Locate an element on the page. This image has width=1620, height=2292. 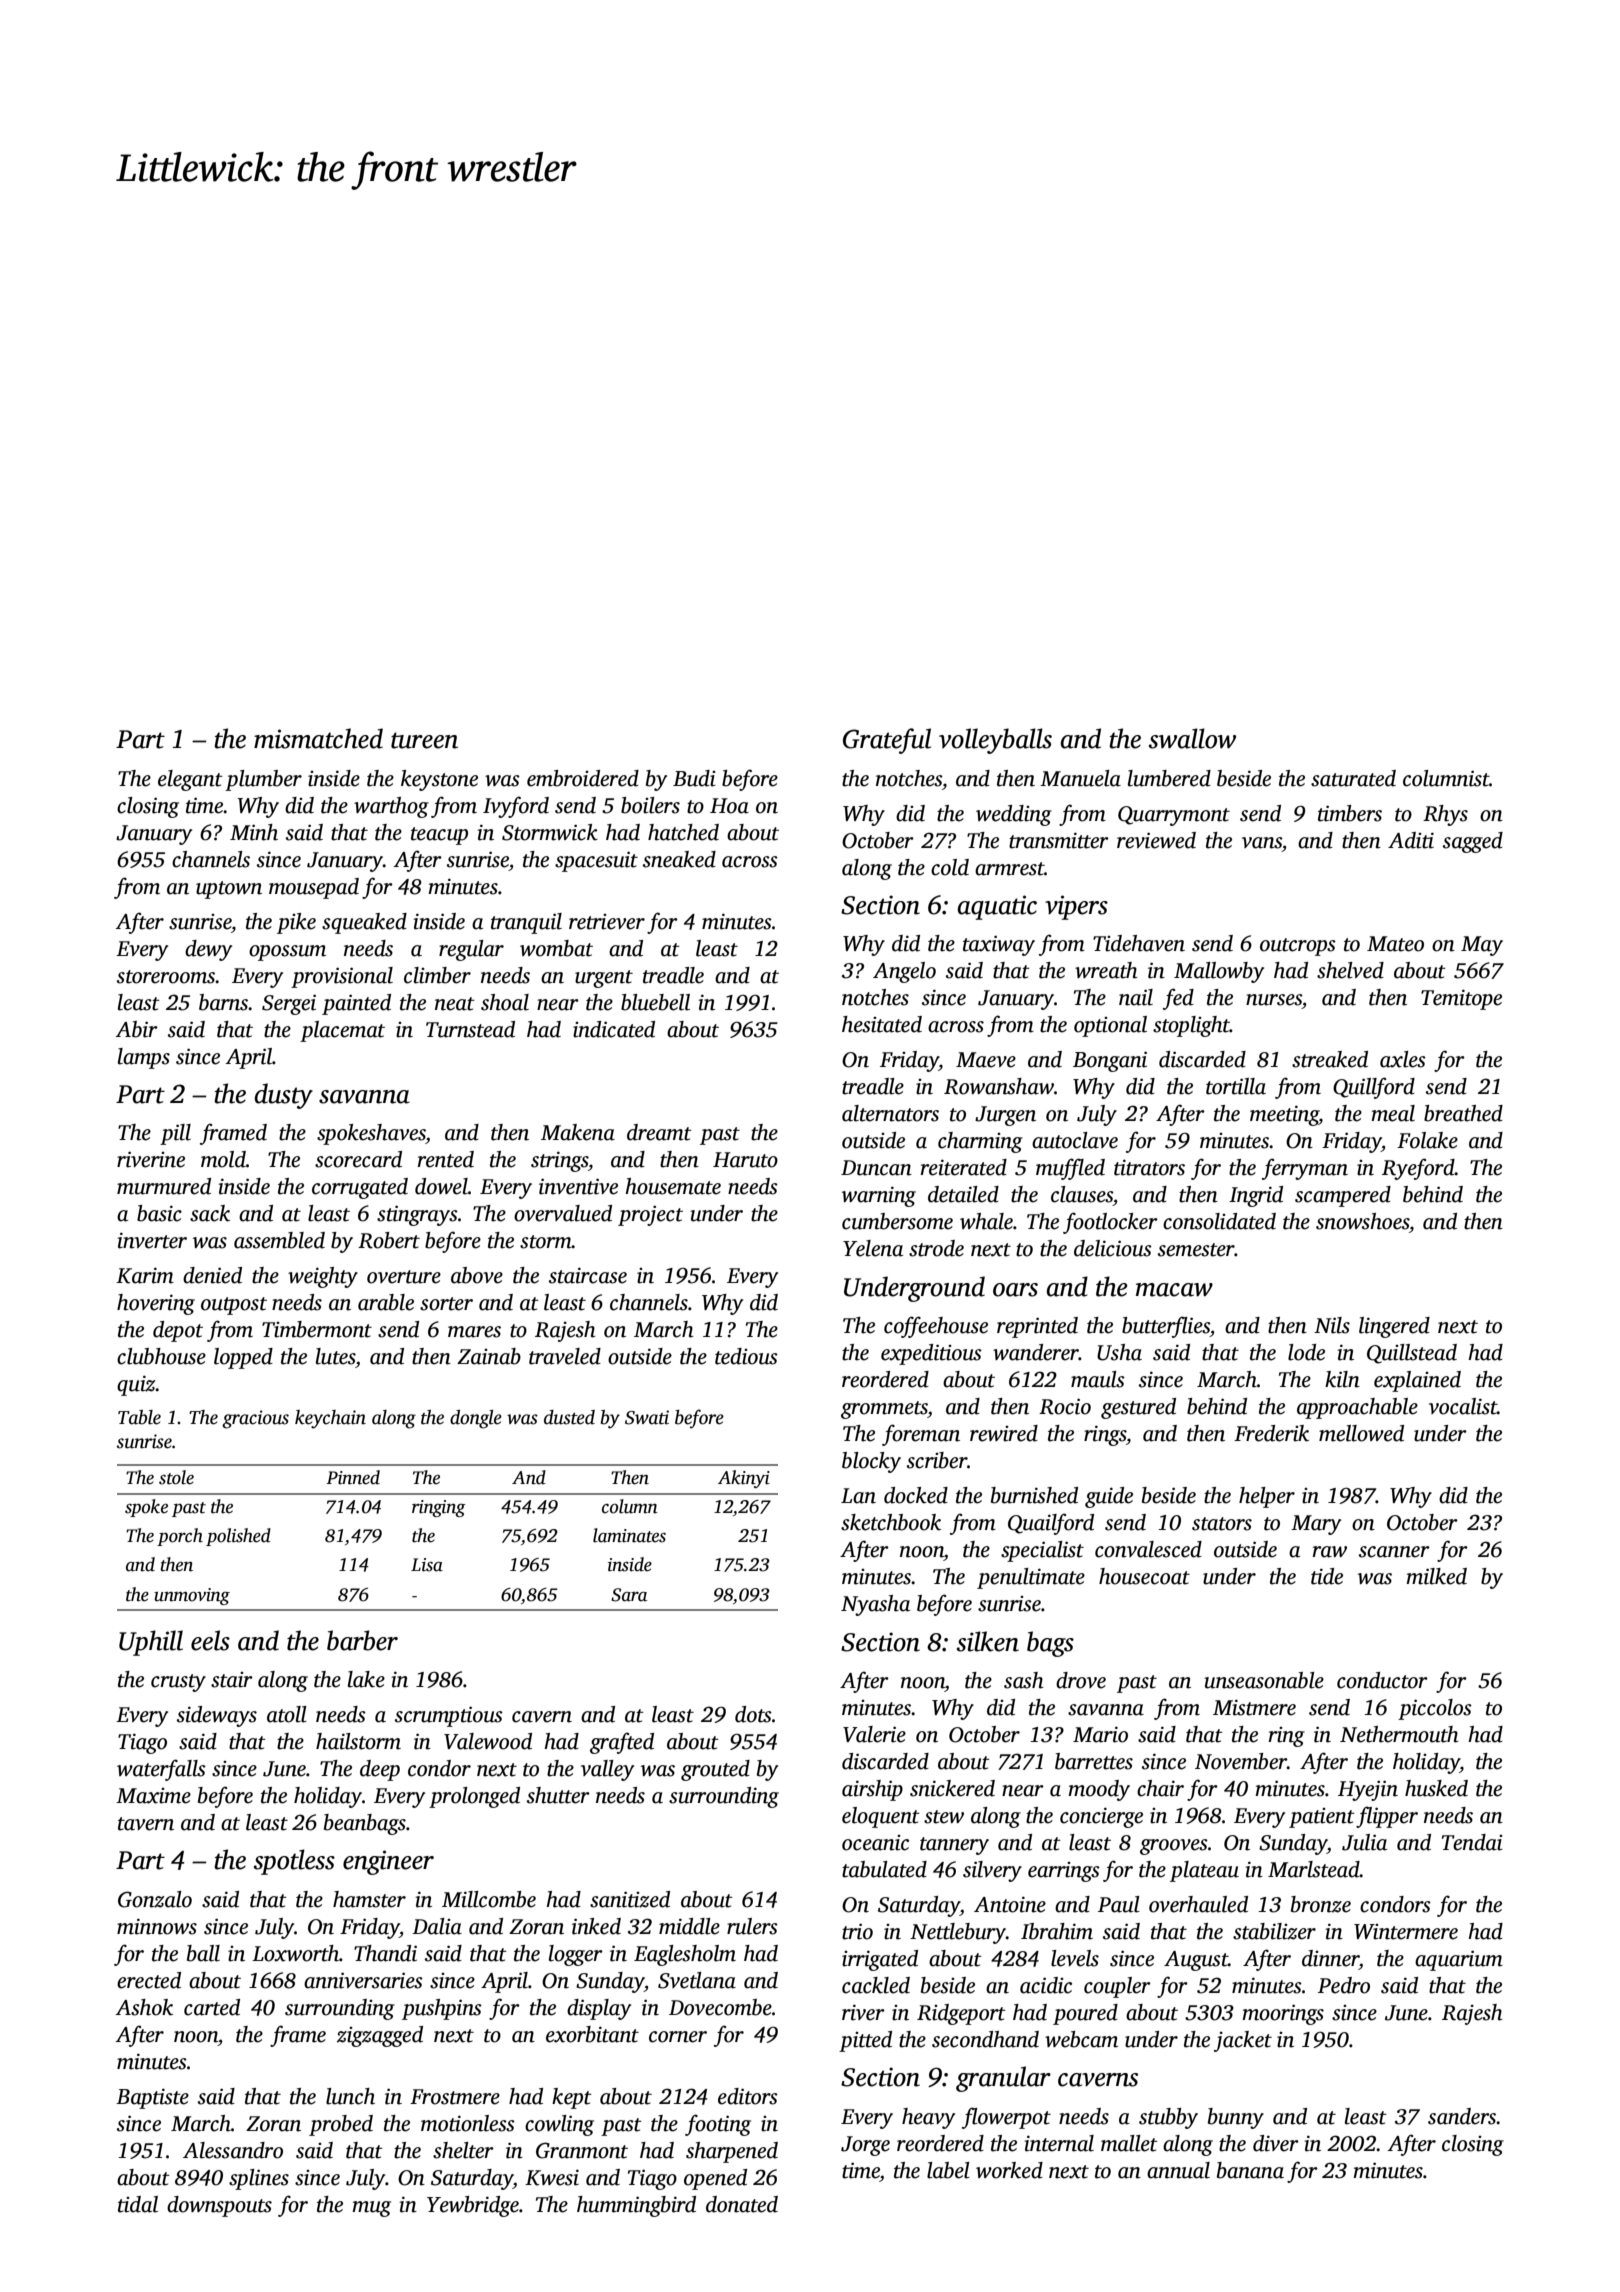
Valerie is located at coordinates (874, 1734).
